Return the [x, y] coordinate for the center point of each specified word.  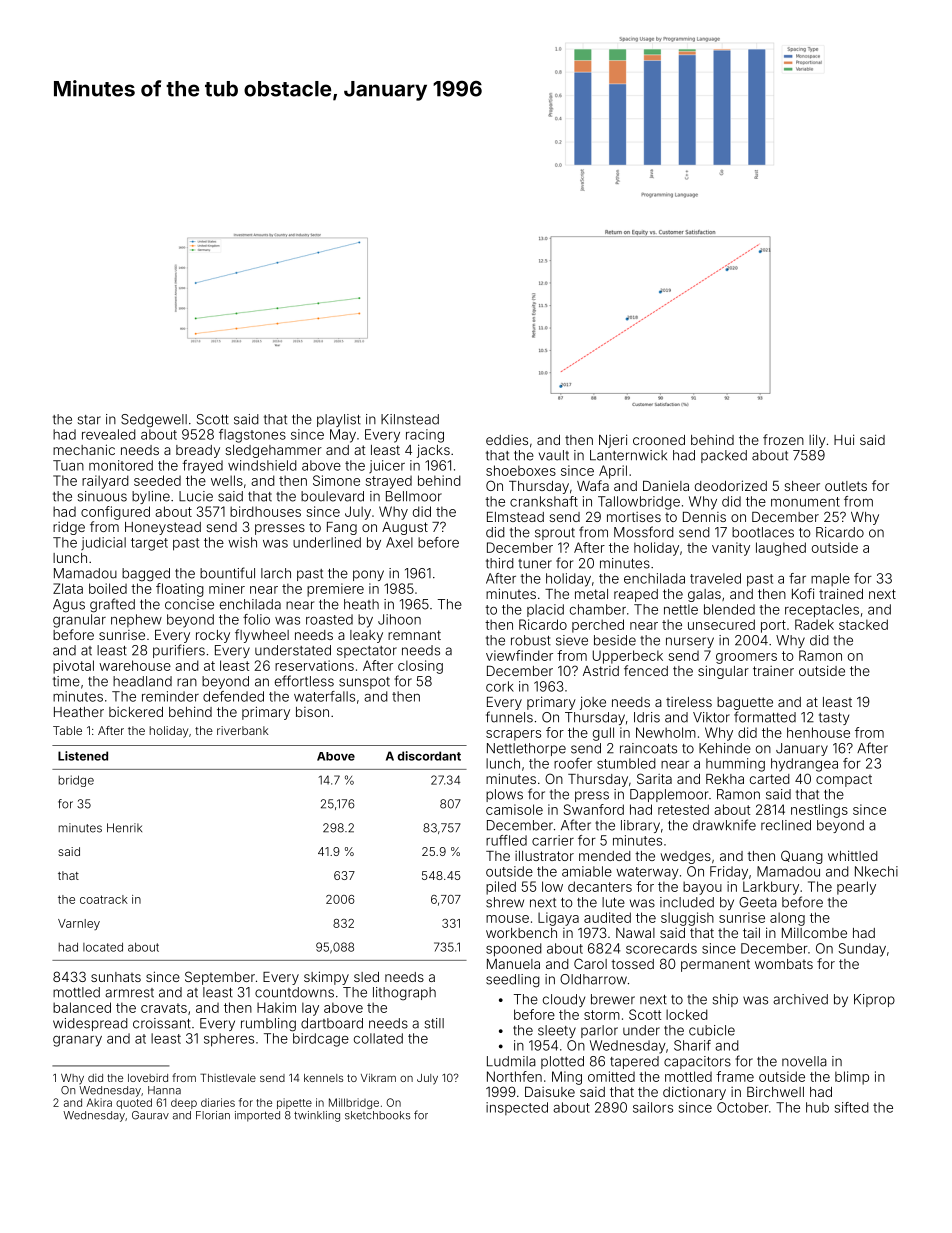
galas [704, 595]
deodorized [731, 485]
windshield [262, 465]
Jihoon [399, 619]
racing [425, 436]
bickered [136, 712]
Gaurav [150, 1115]
